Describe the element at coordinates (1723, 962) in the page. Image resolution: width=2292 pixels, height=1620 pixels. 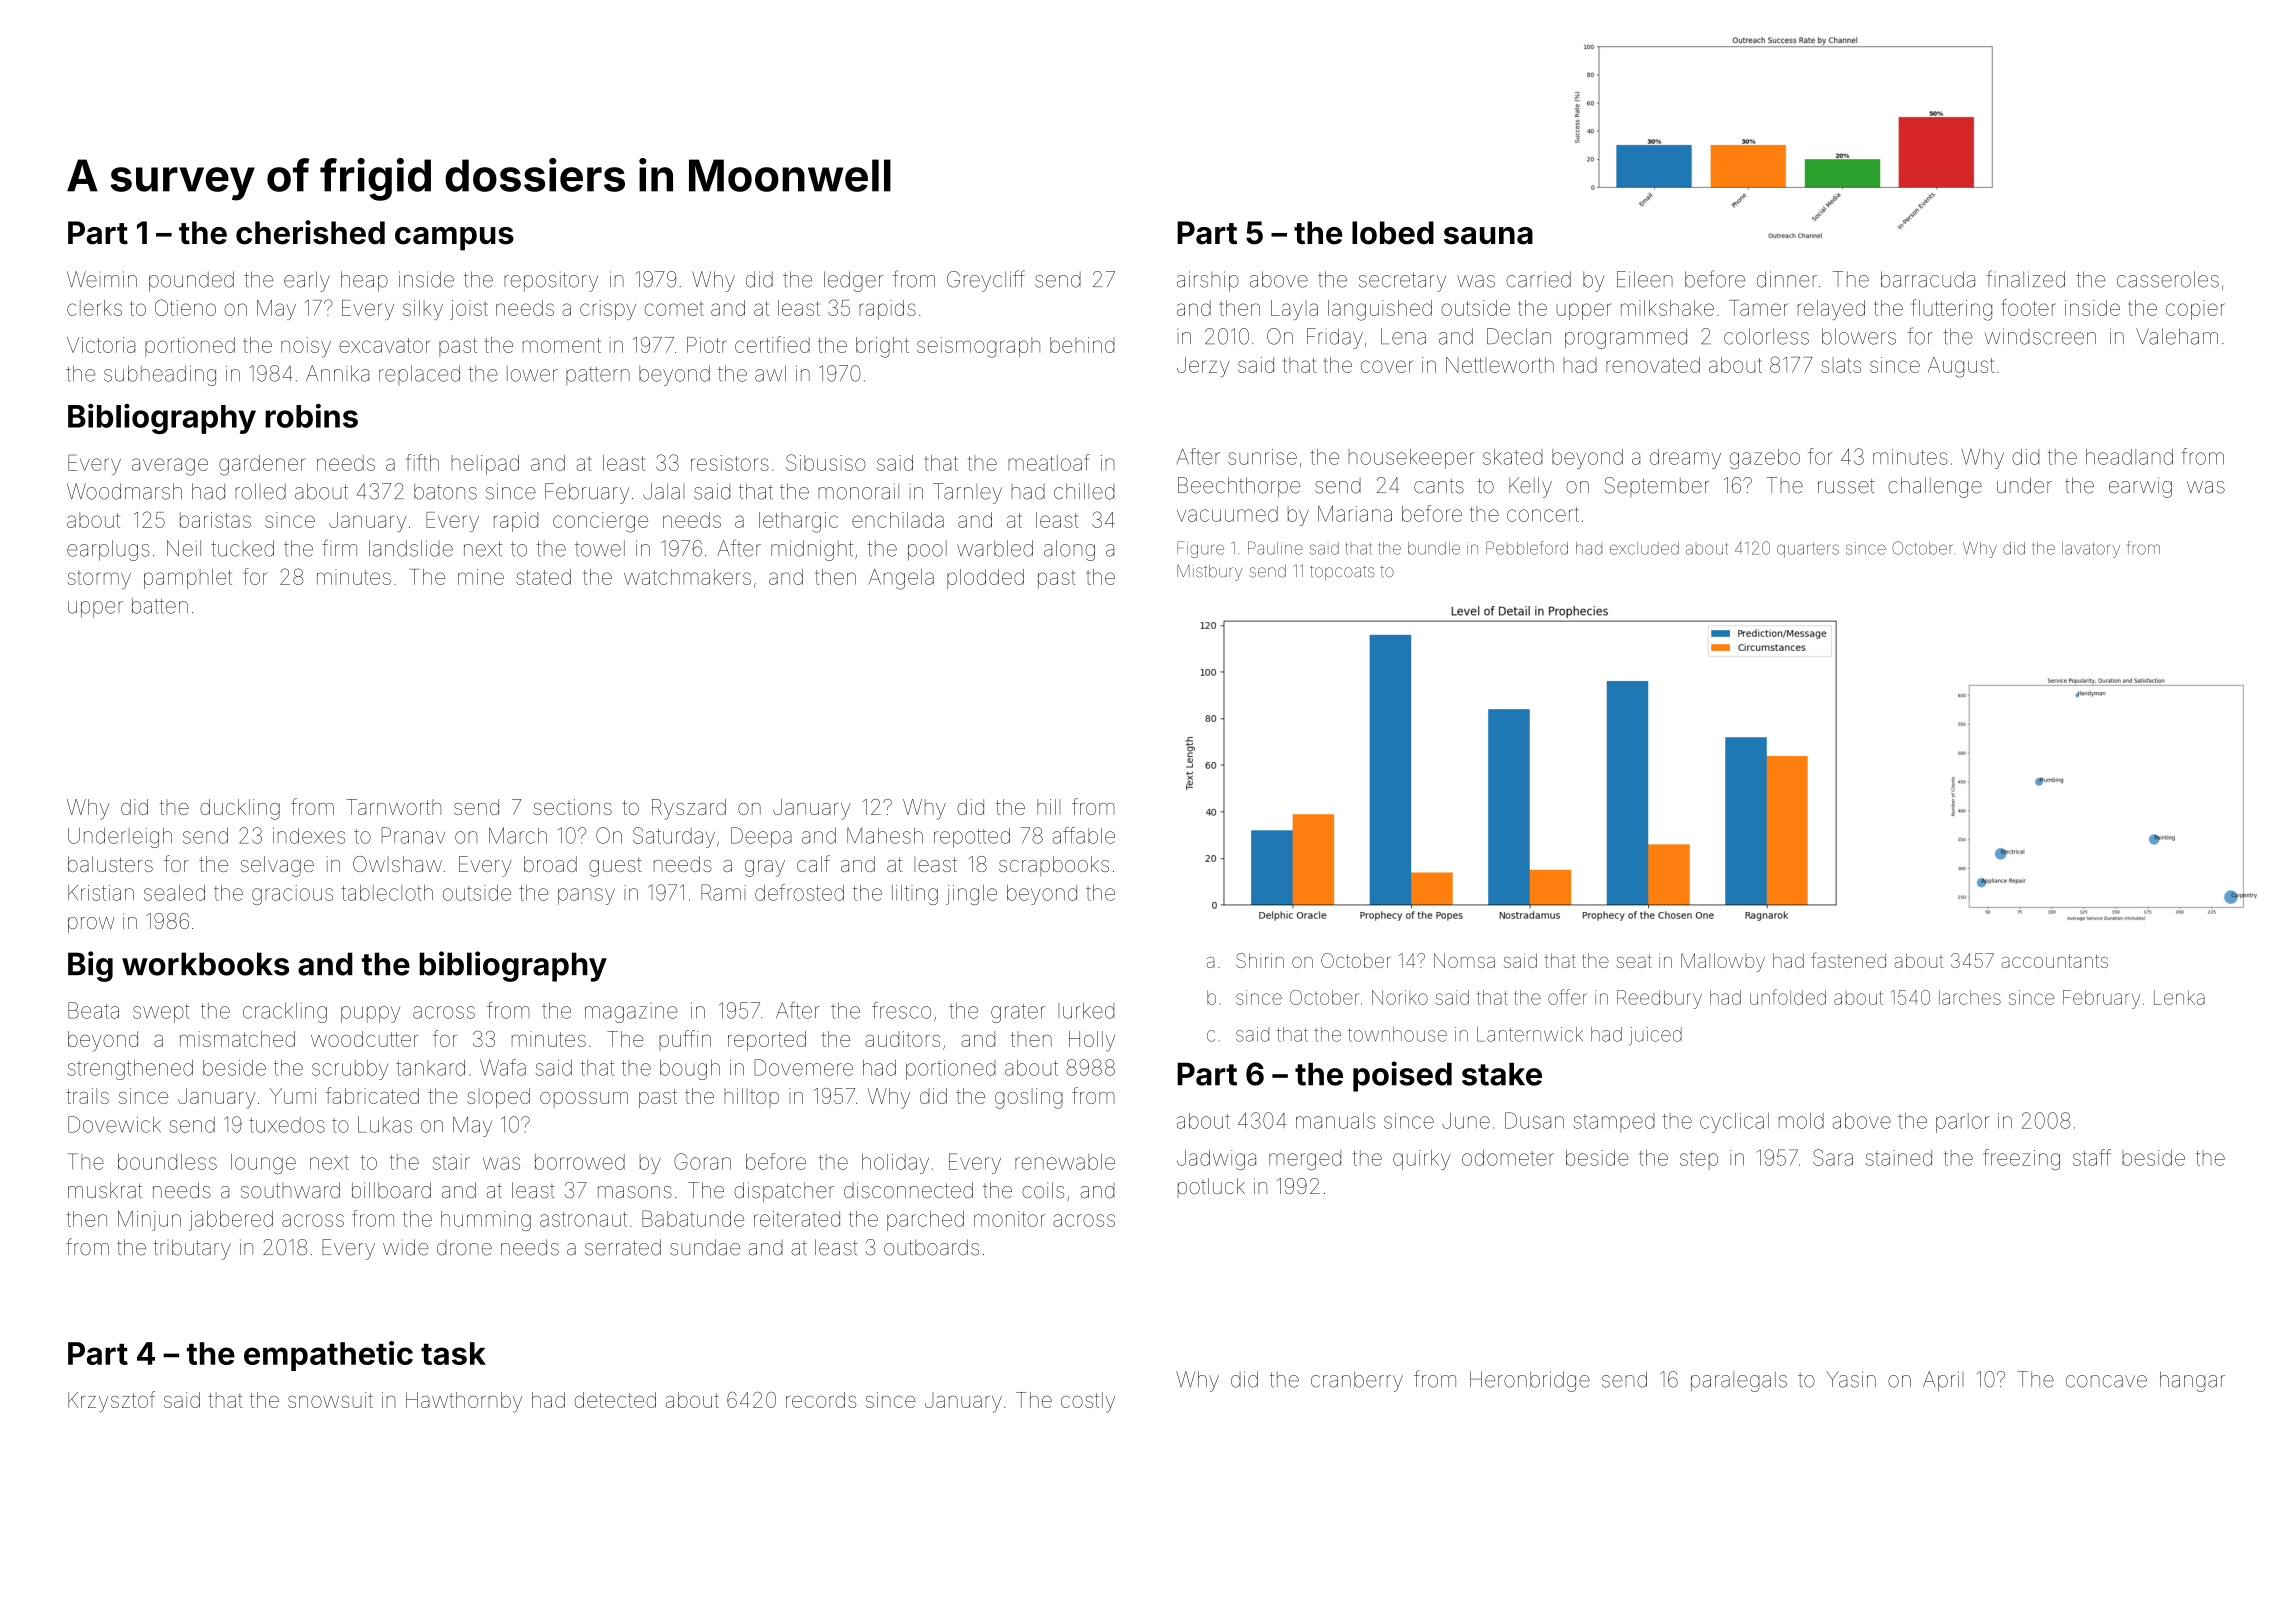
I see `Mallowby` at that location.
